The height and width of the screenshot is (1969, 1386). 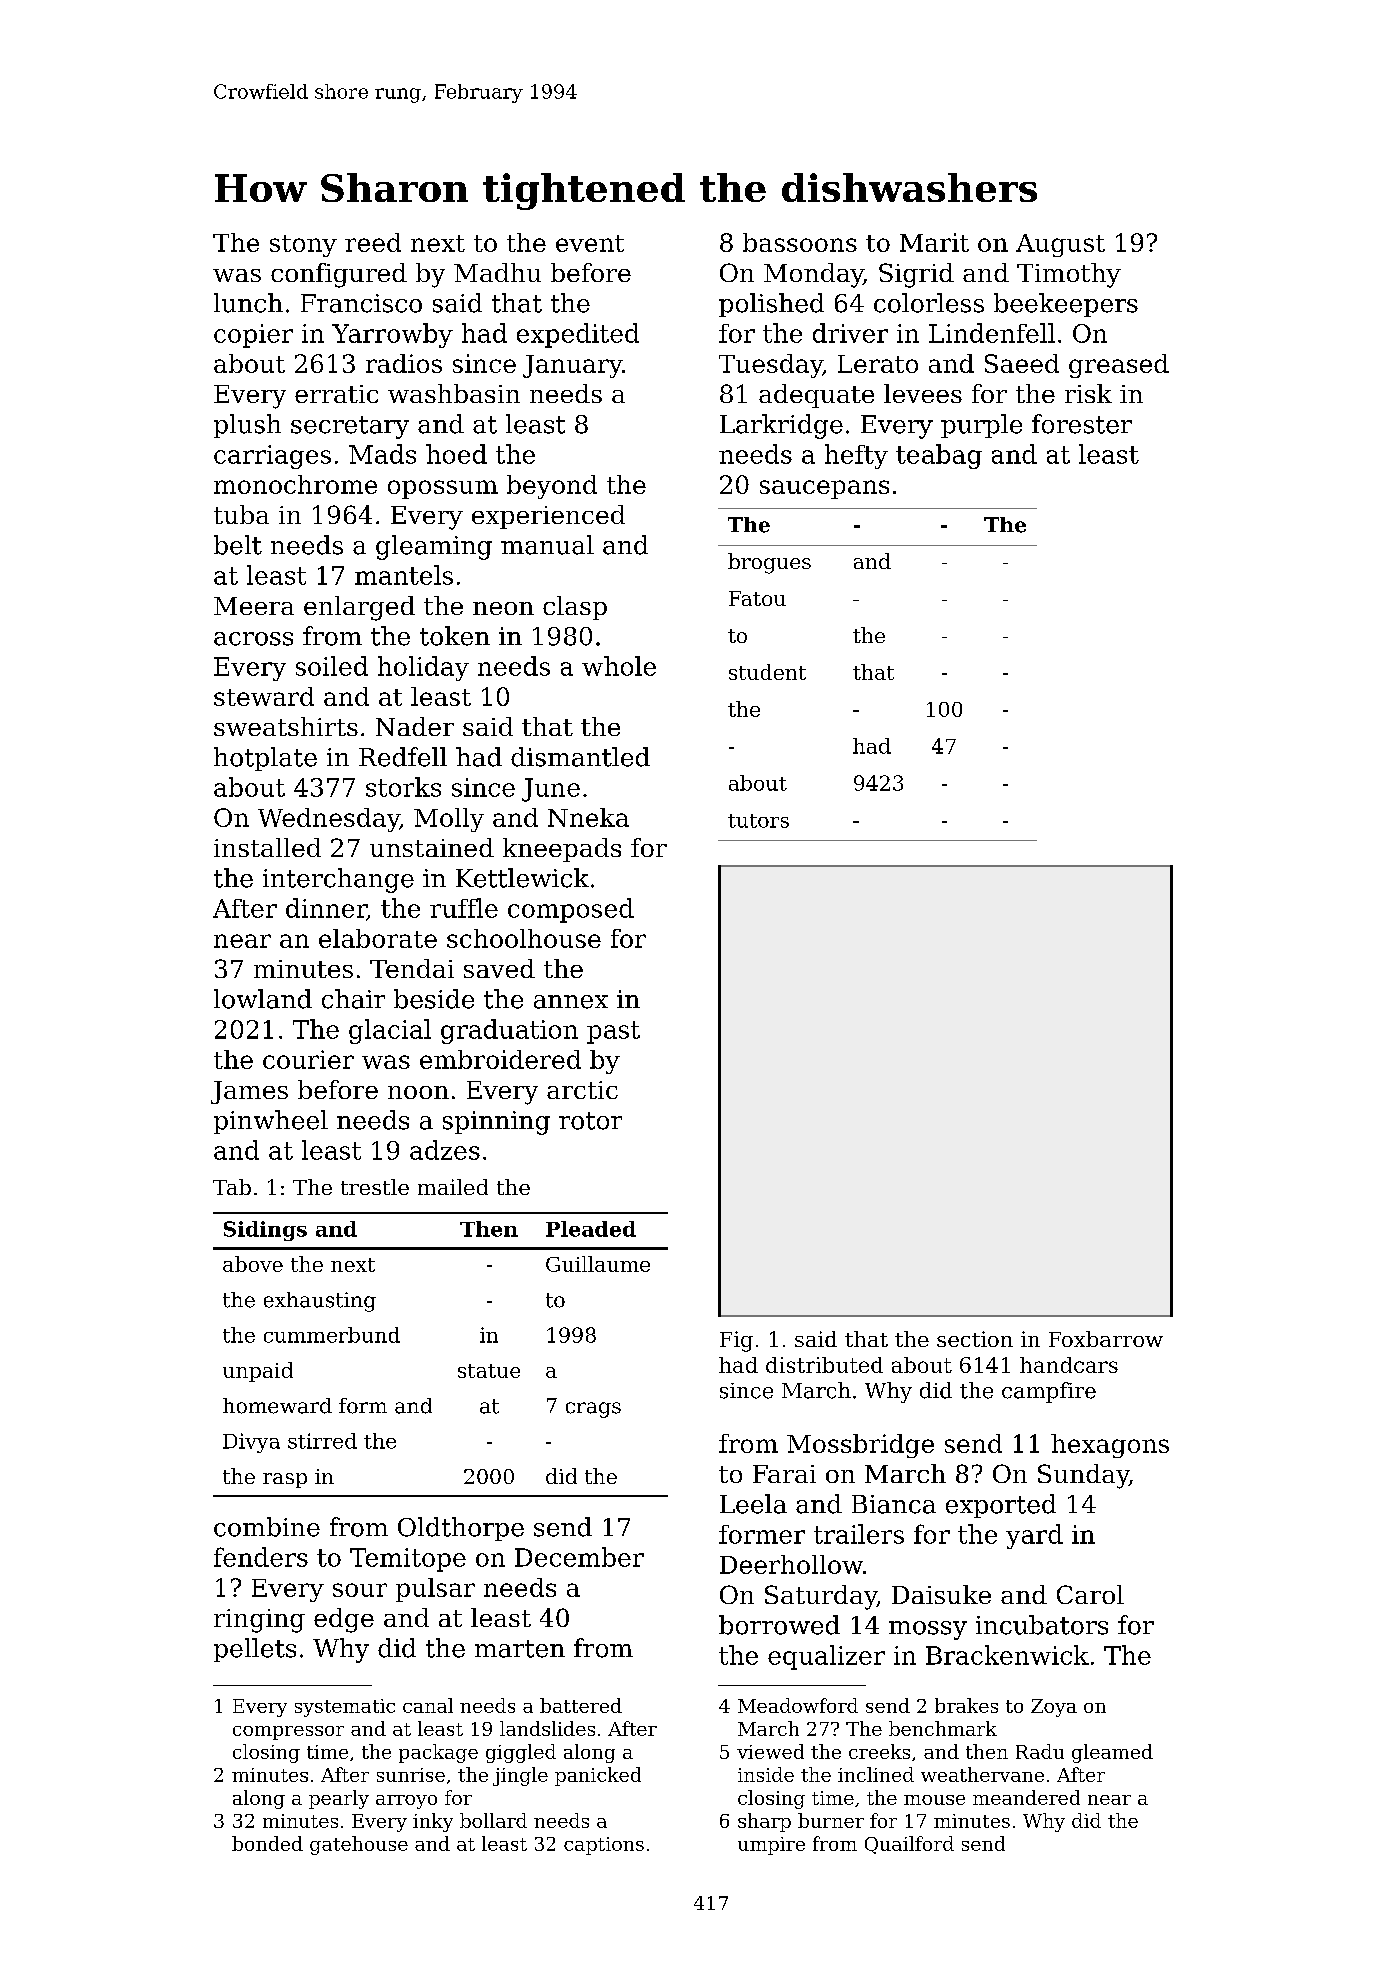 I want to click on Tab, so click(x=232, y=1187).
